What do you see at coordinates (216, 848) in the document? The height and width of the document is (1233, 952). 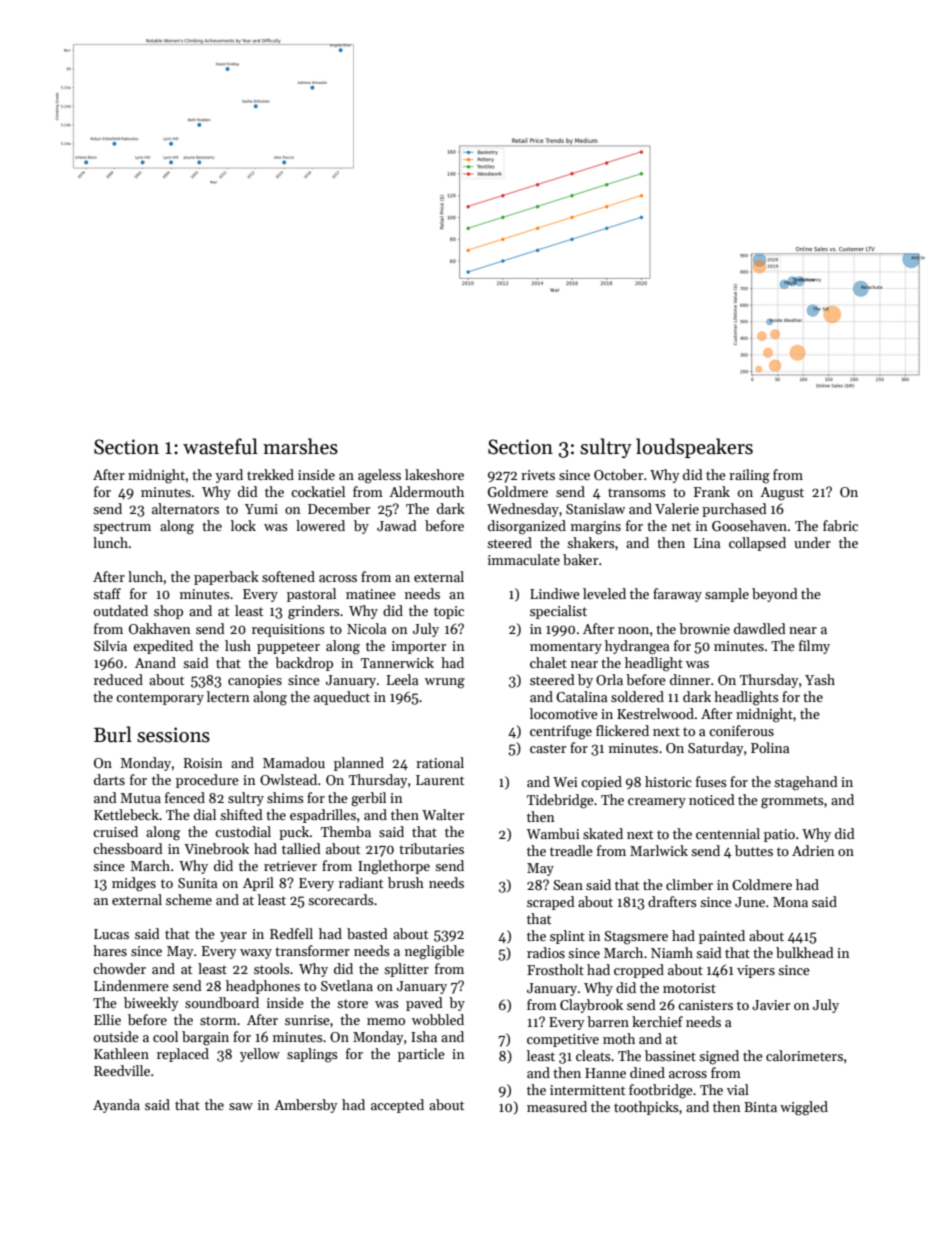 I see `Vinebrook` at bounding box center [216, 848].
